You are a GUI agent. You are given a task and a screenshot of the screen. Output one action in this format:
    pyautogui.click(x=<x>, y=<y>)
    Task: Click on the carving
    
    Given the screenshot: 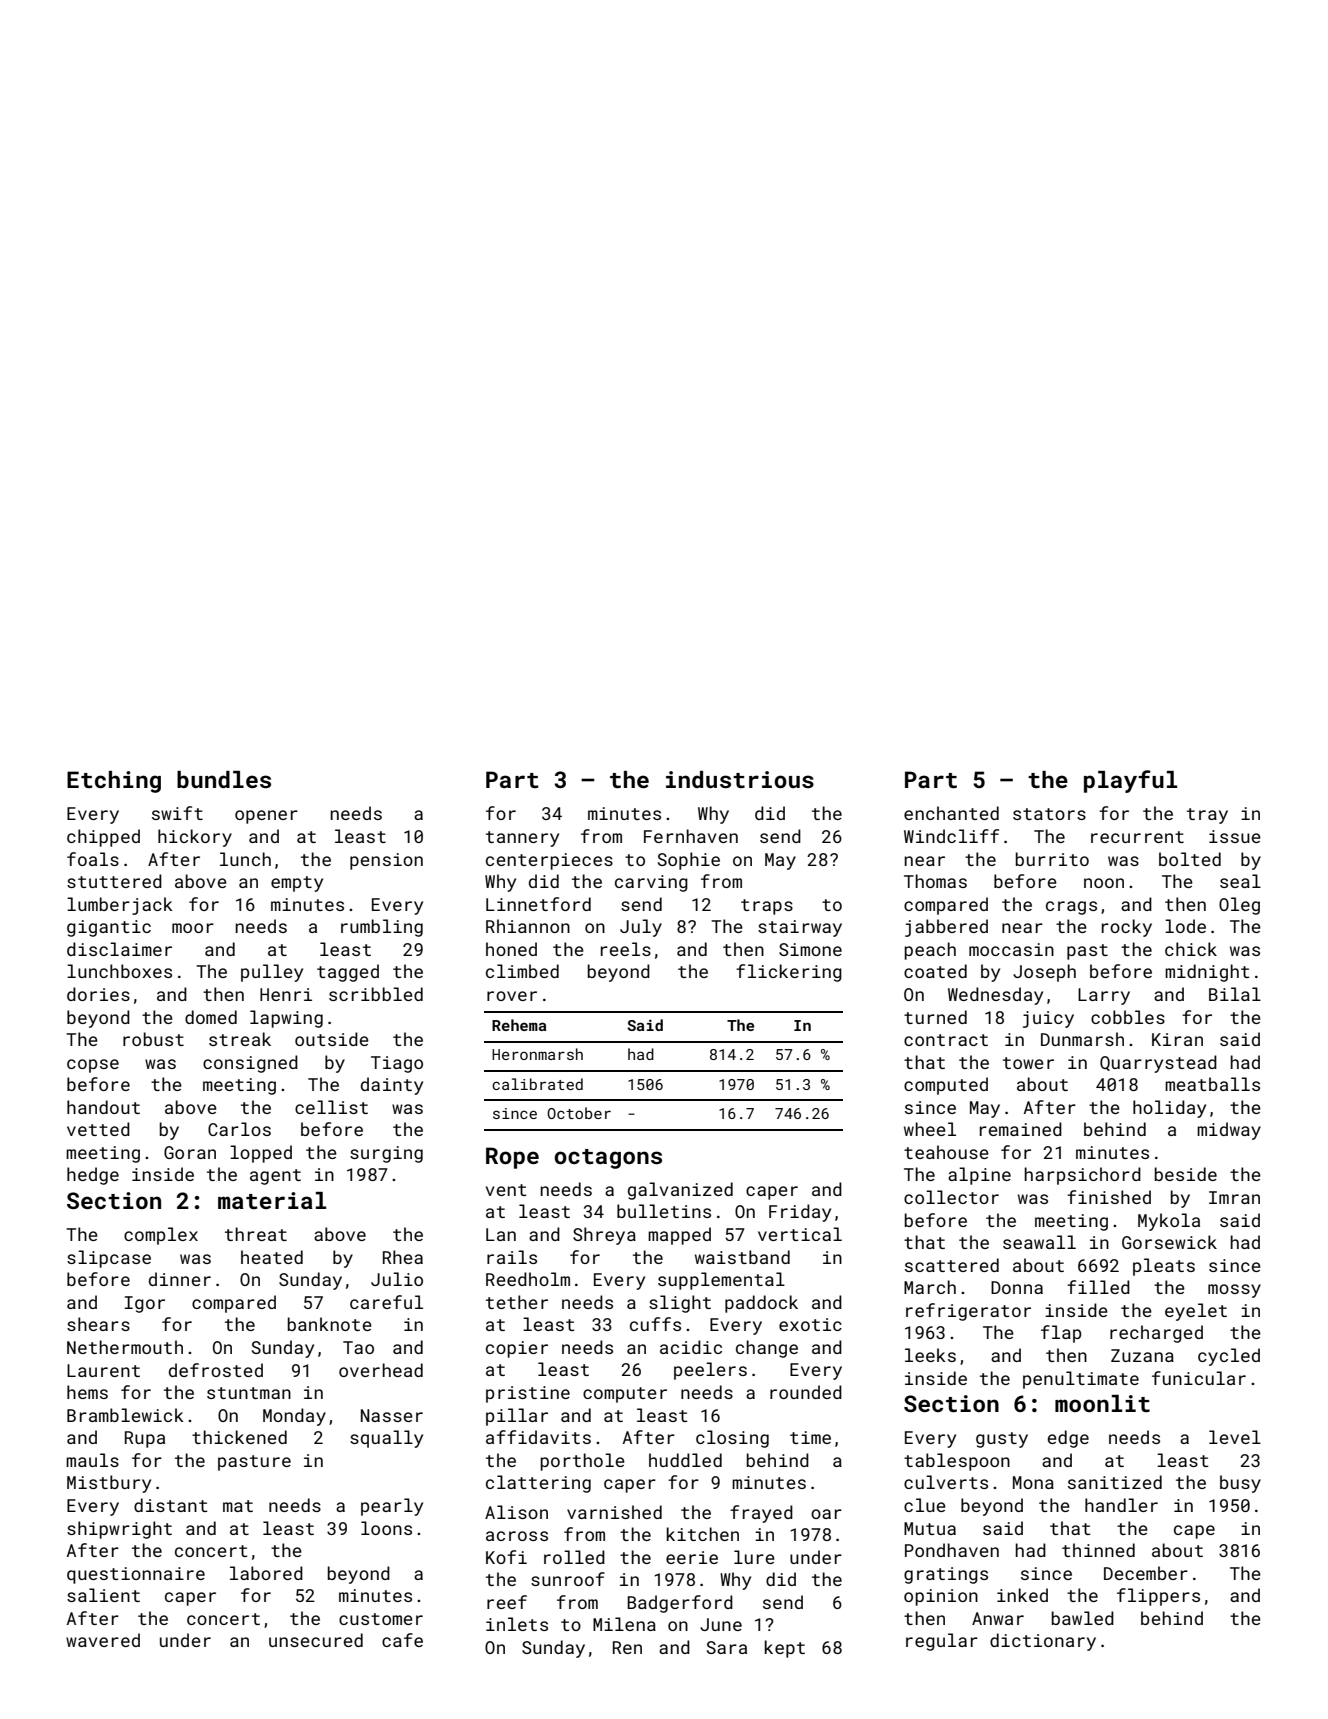 What is the action you would take?
    pyautogui.click(x=651, y=883)
